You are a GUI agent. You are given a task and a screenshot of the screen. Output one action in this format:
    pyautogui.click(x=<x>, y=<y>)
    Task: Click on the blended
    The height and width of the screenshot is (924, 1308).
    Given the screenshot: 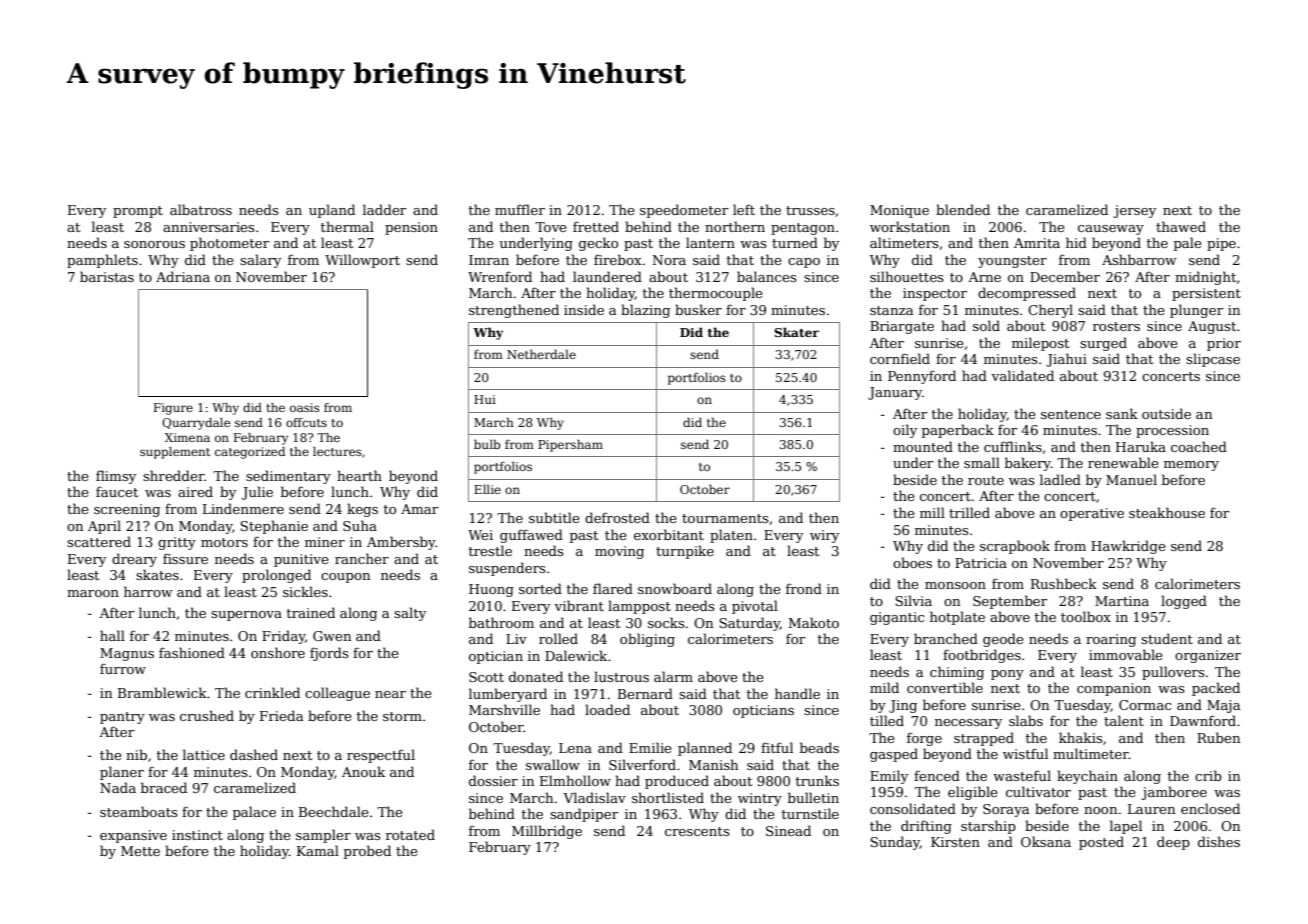 What is the action you would take?
    pyautogui.click(x=963, y=209)
